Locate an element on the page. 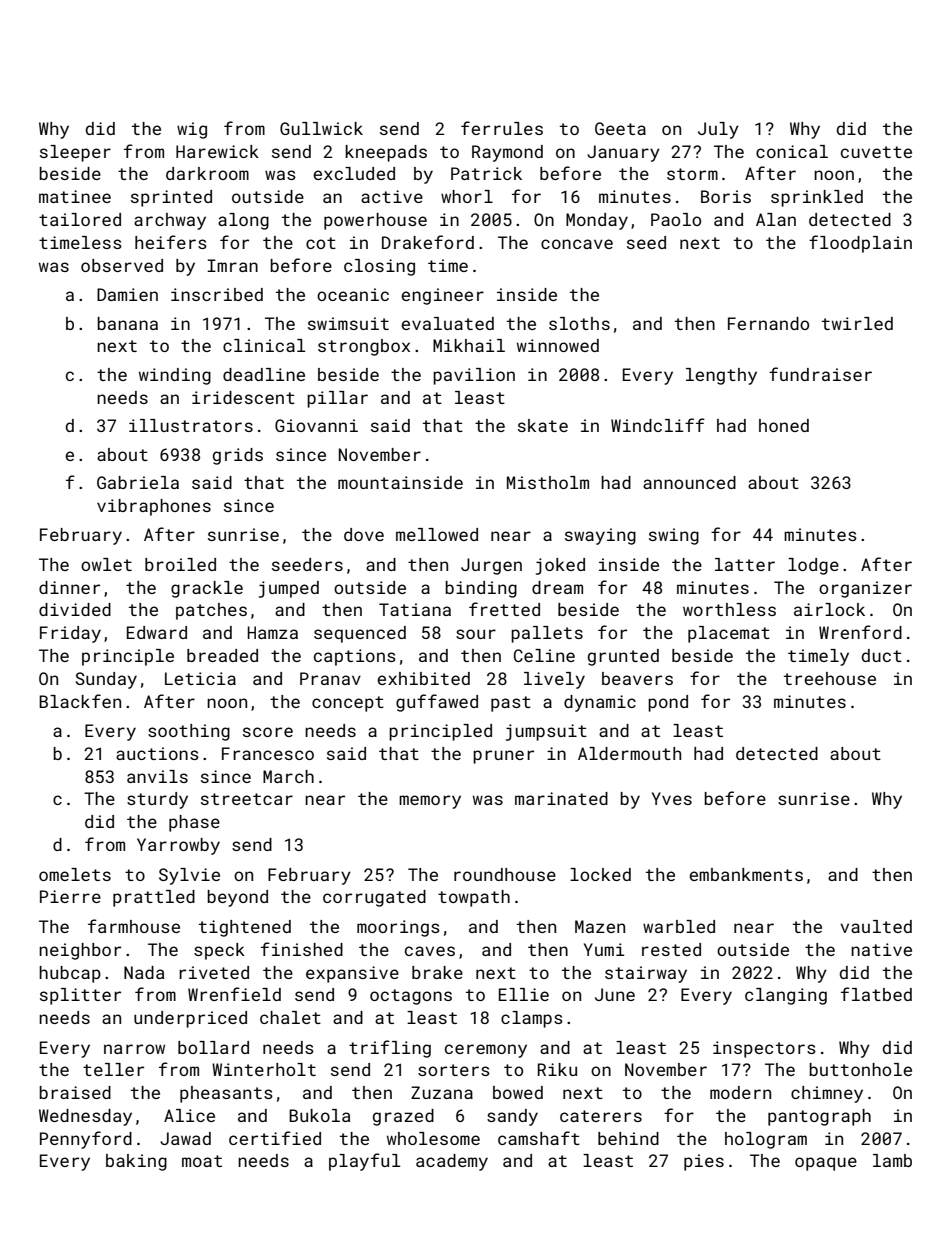 The width and height of the image is (952, 1233). wig is located at coordinates (192, 130).
